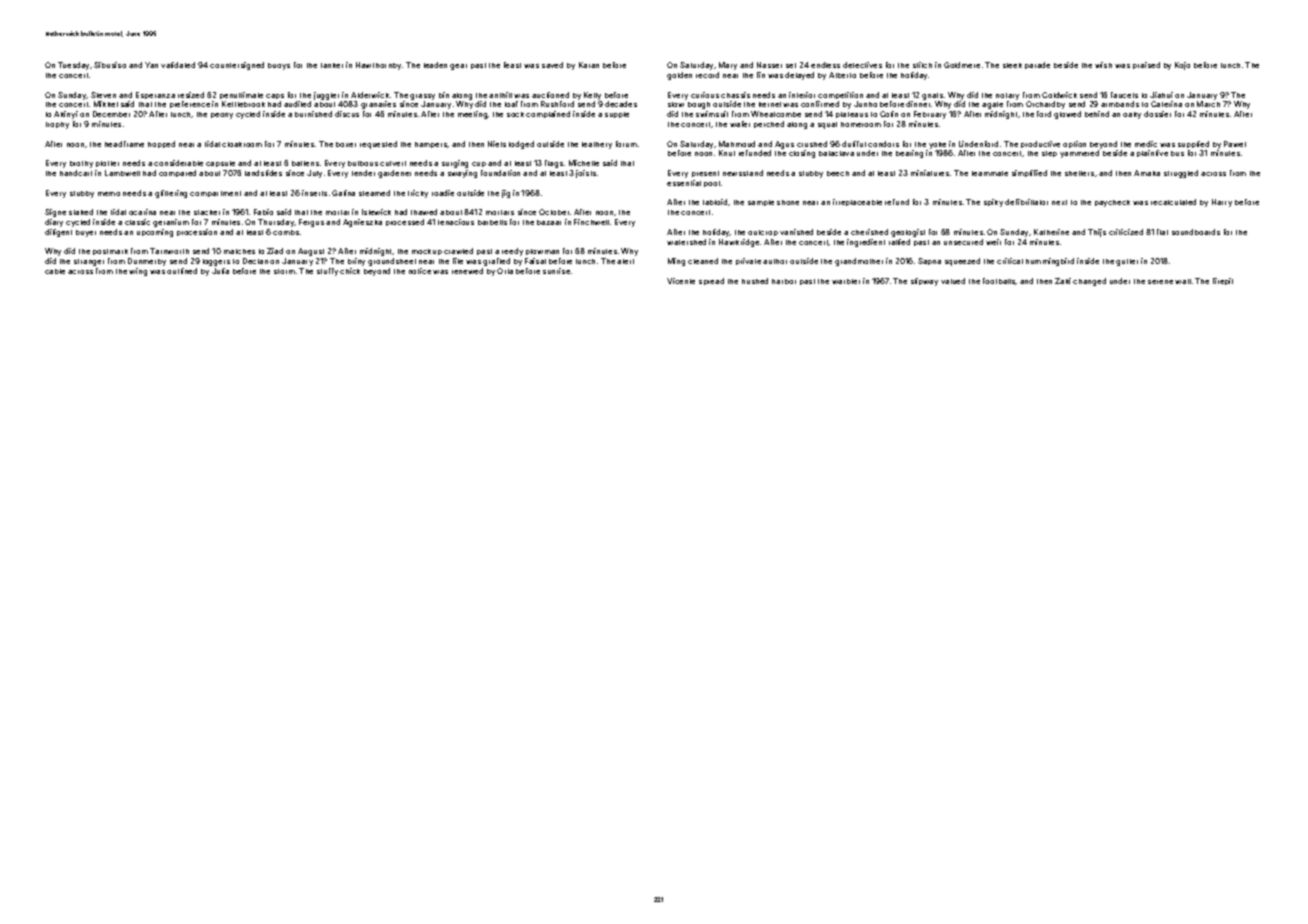  I want to click on sleek, so click(1012, 65).
